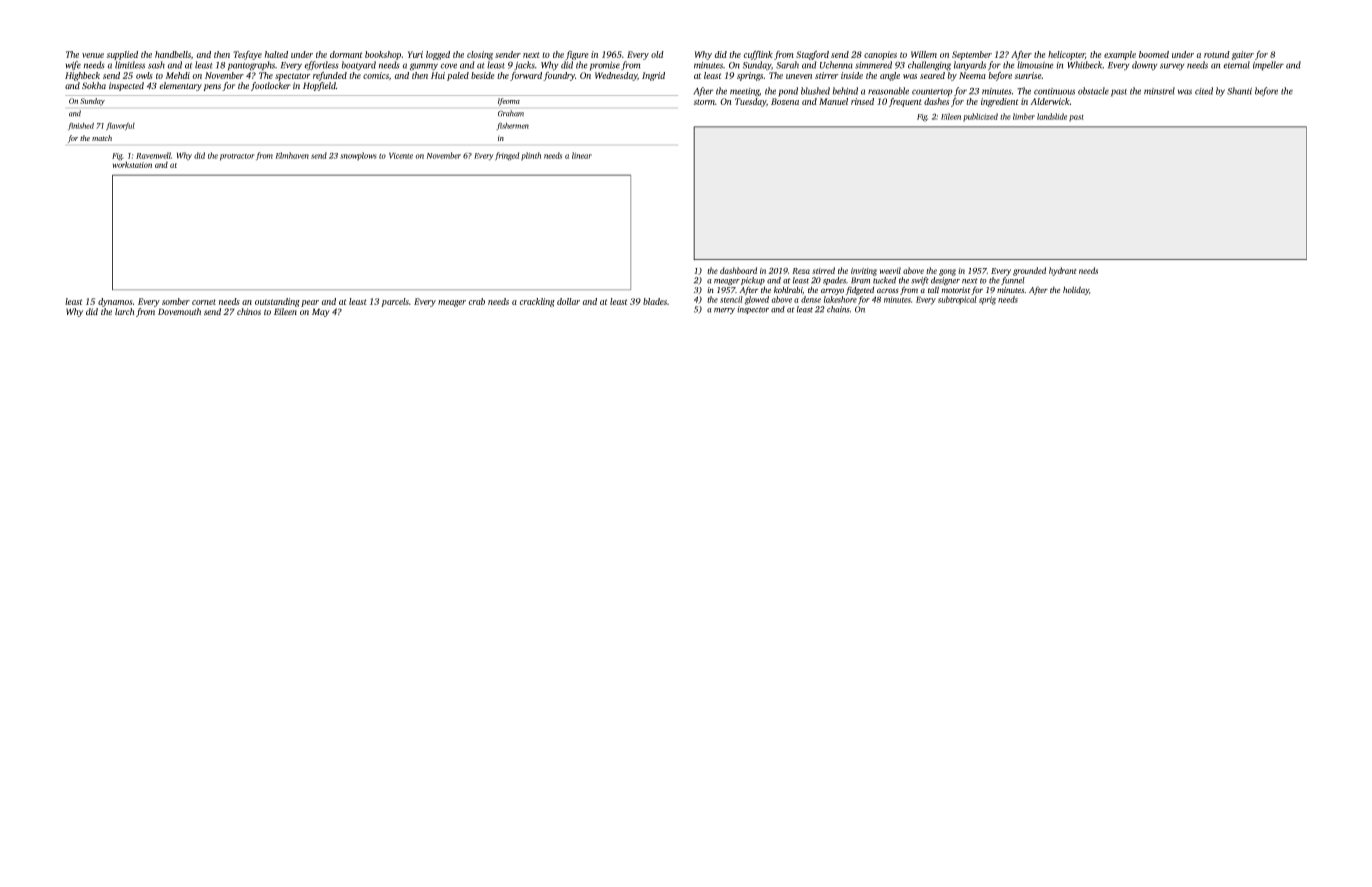 Image resolution: width=1372 pixels, height=887 pixels. Describe the element at coordinates (582, 155) in the image. I see `linear` at that location.
